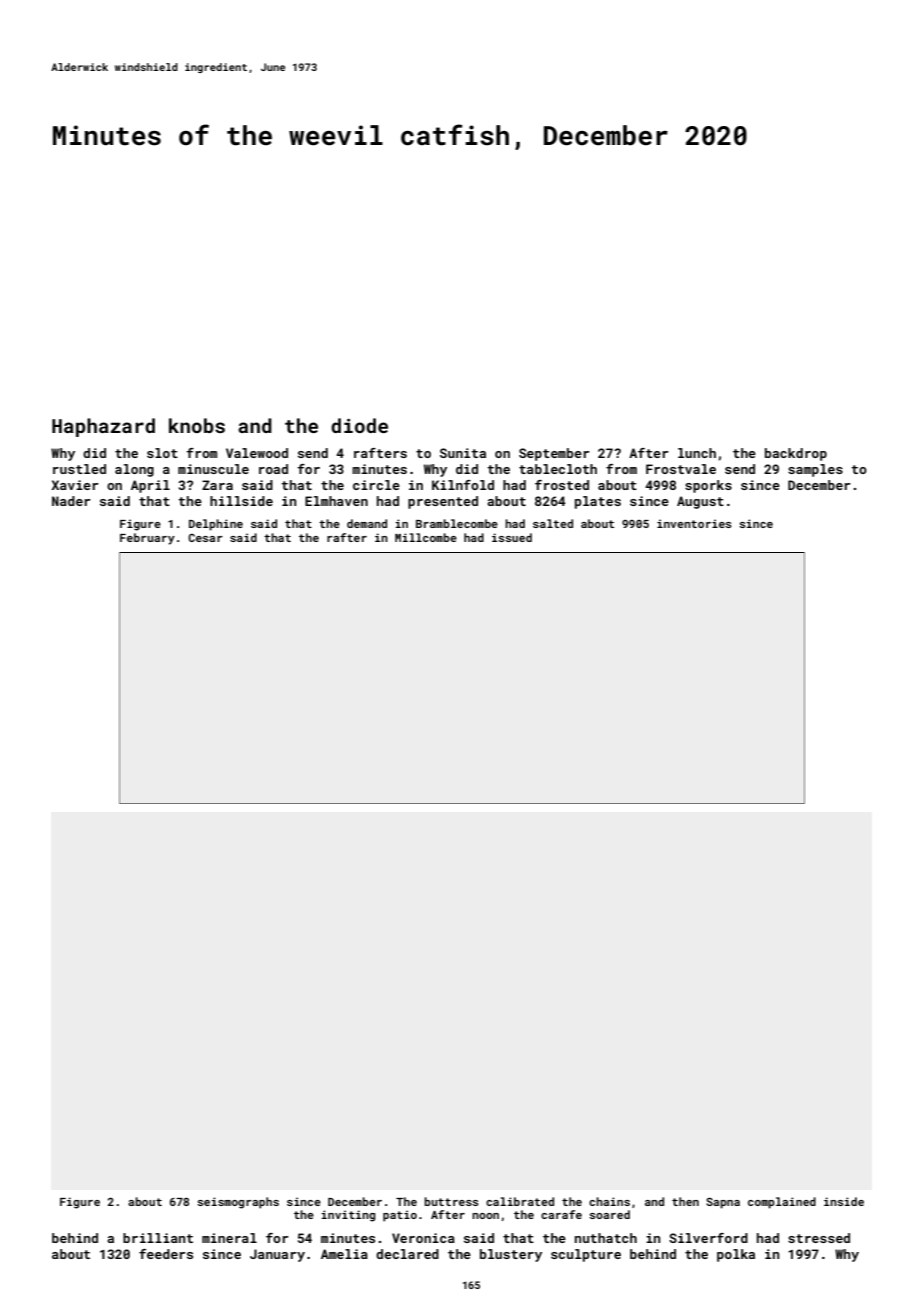  I want to click on feeders, so click(166, 1254).
